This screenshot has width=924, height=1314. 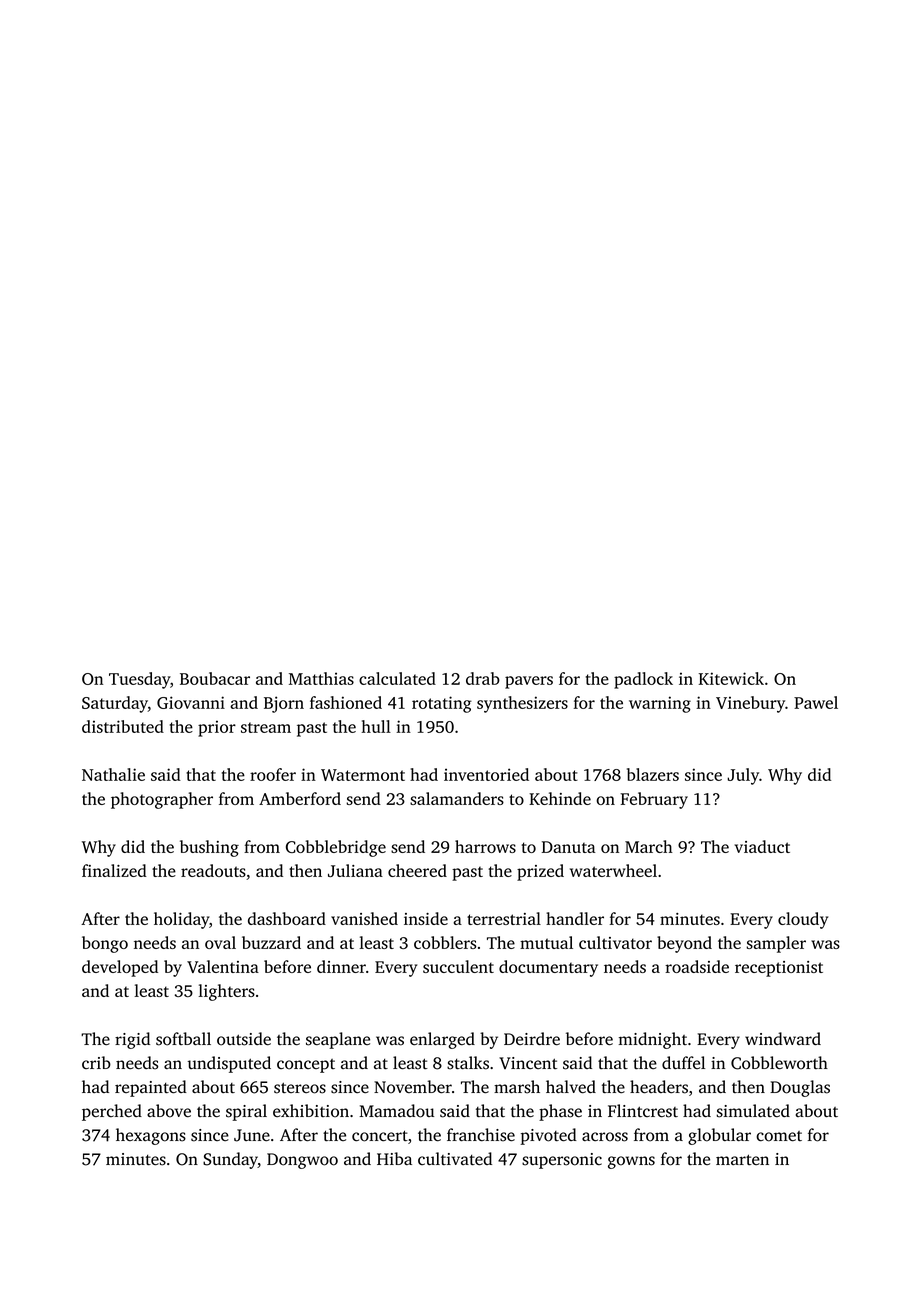 I want to click on hull, so click(x=376, y=726).
